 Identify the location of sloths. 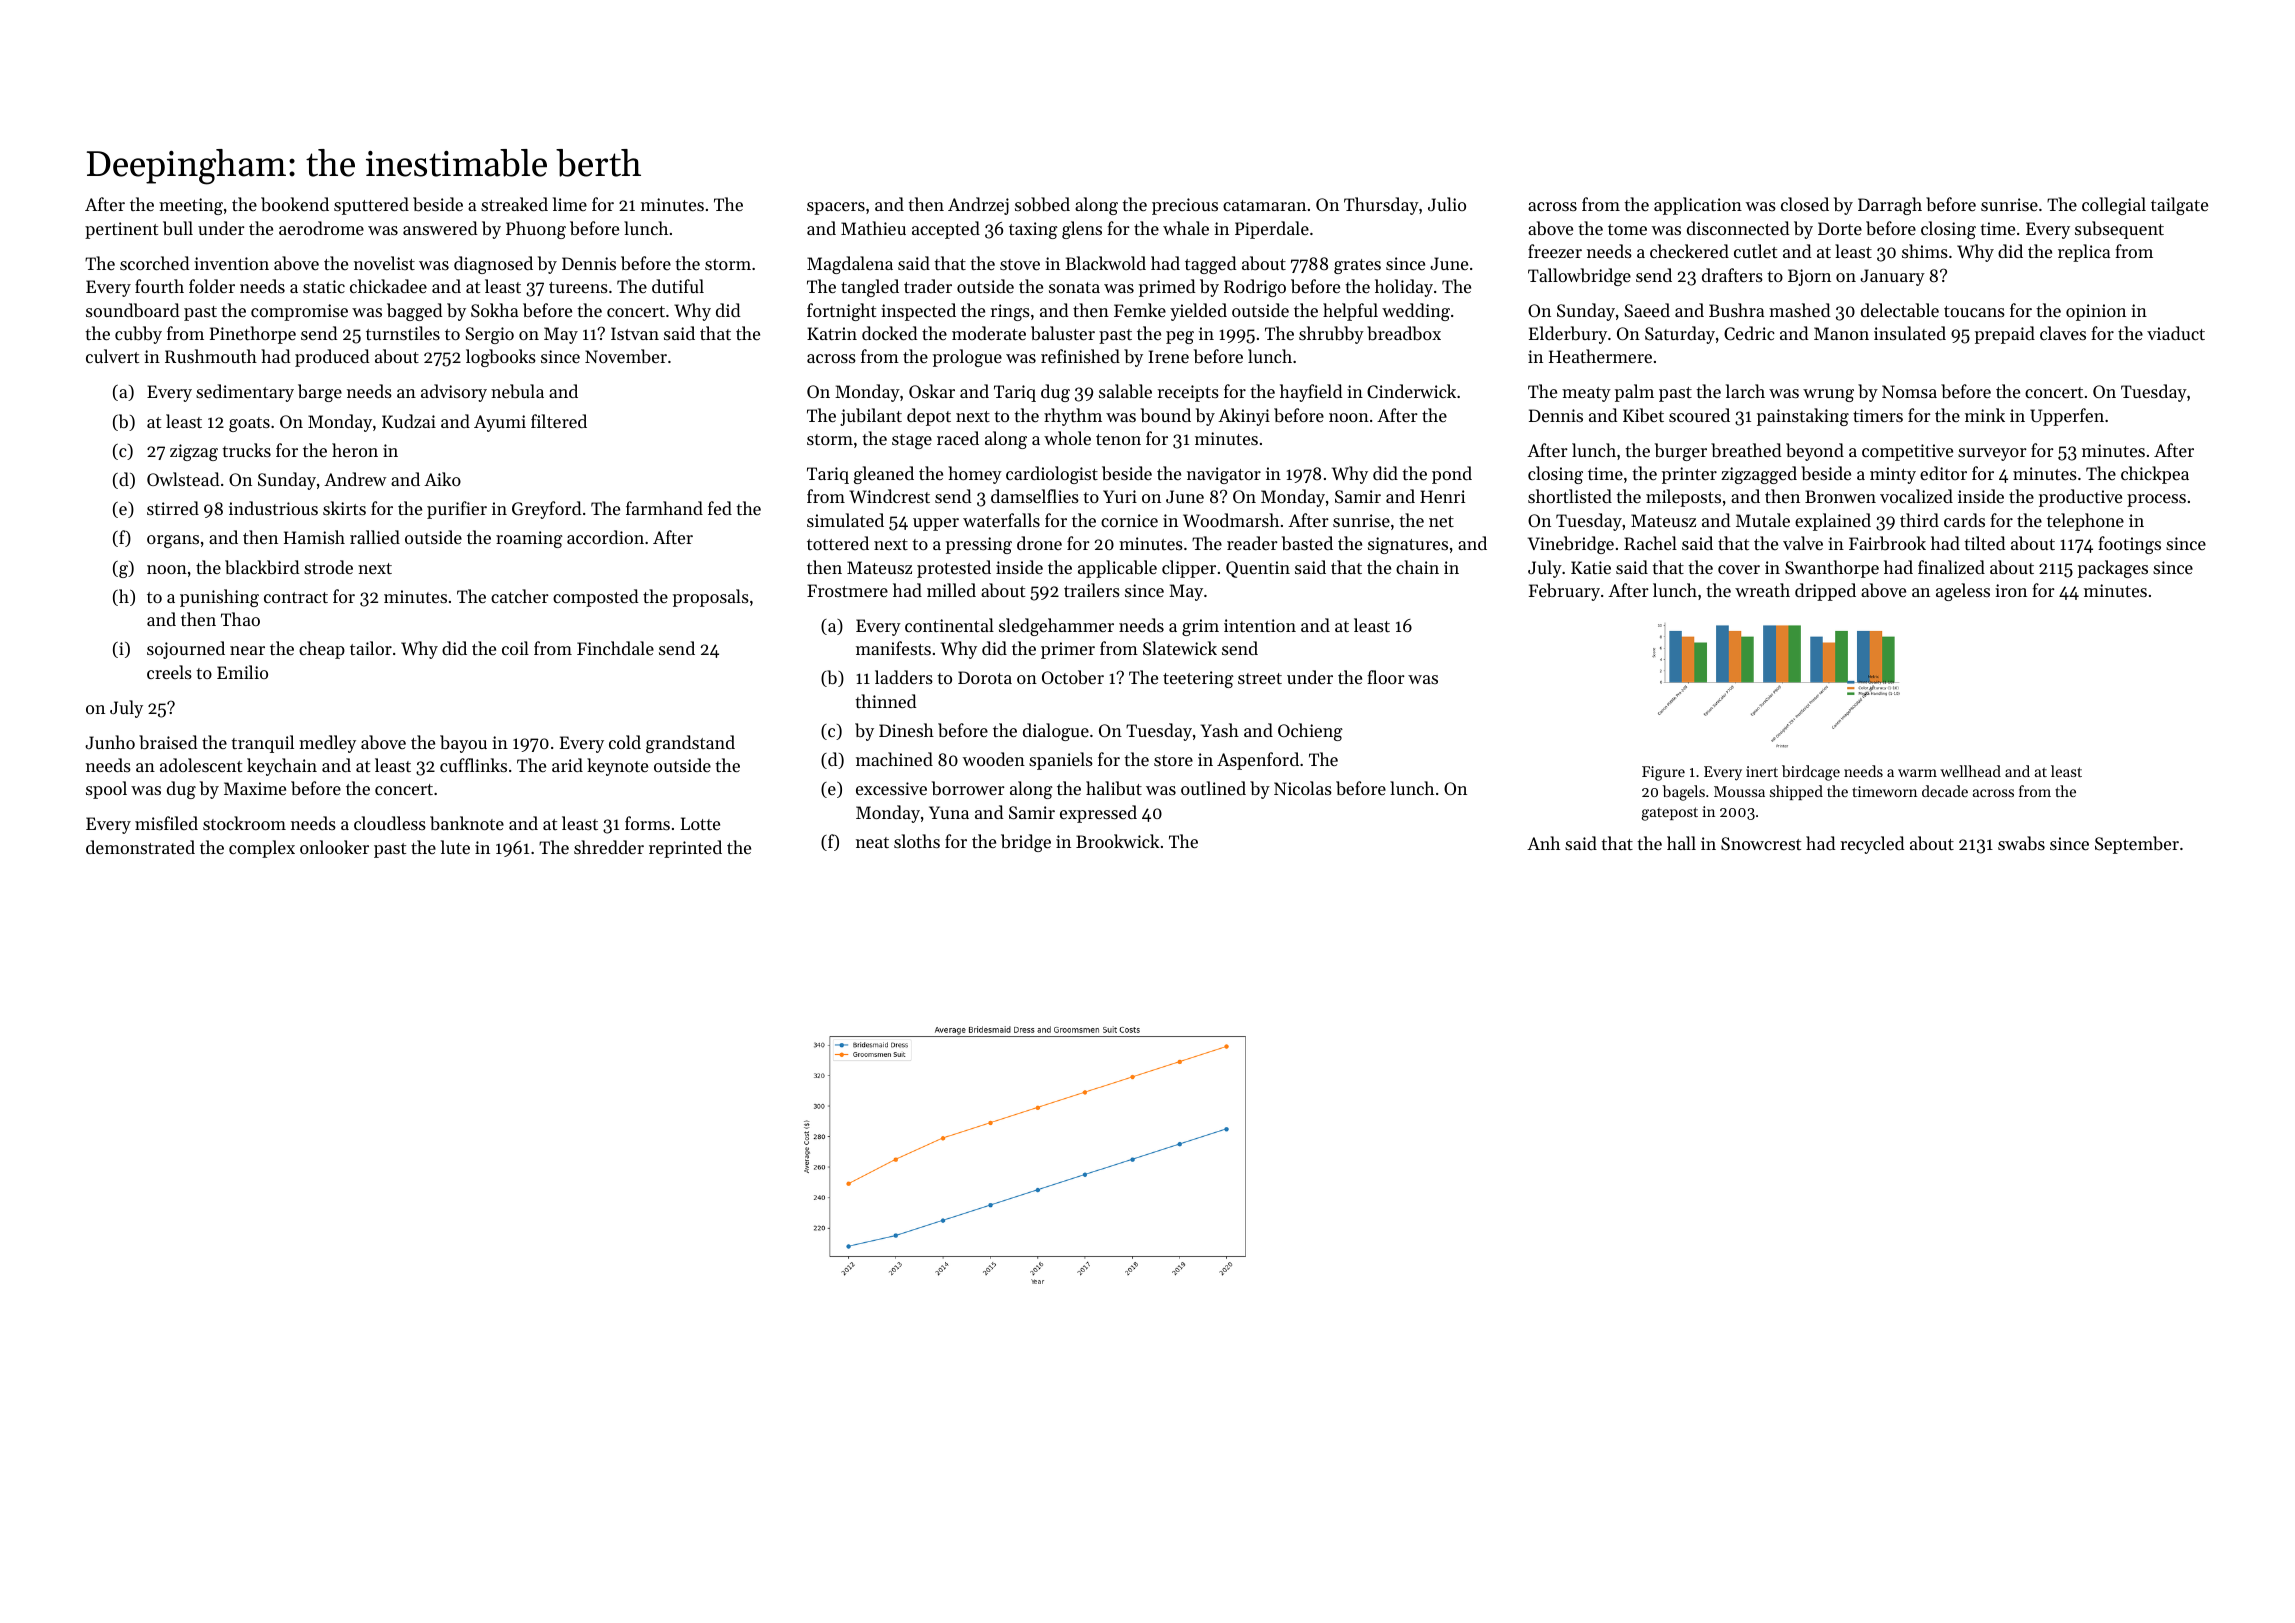
(917, 841).
